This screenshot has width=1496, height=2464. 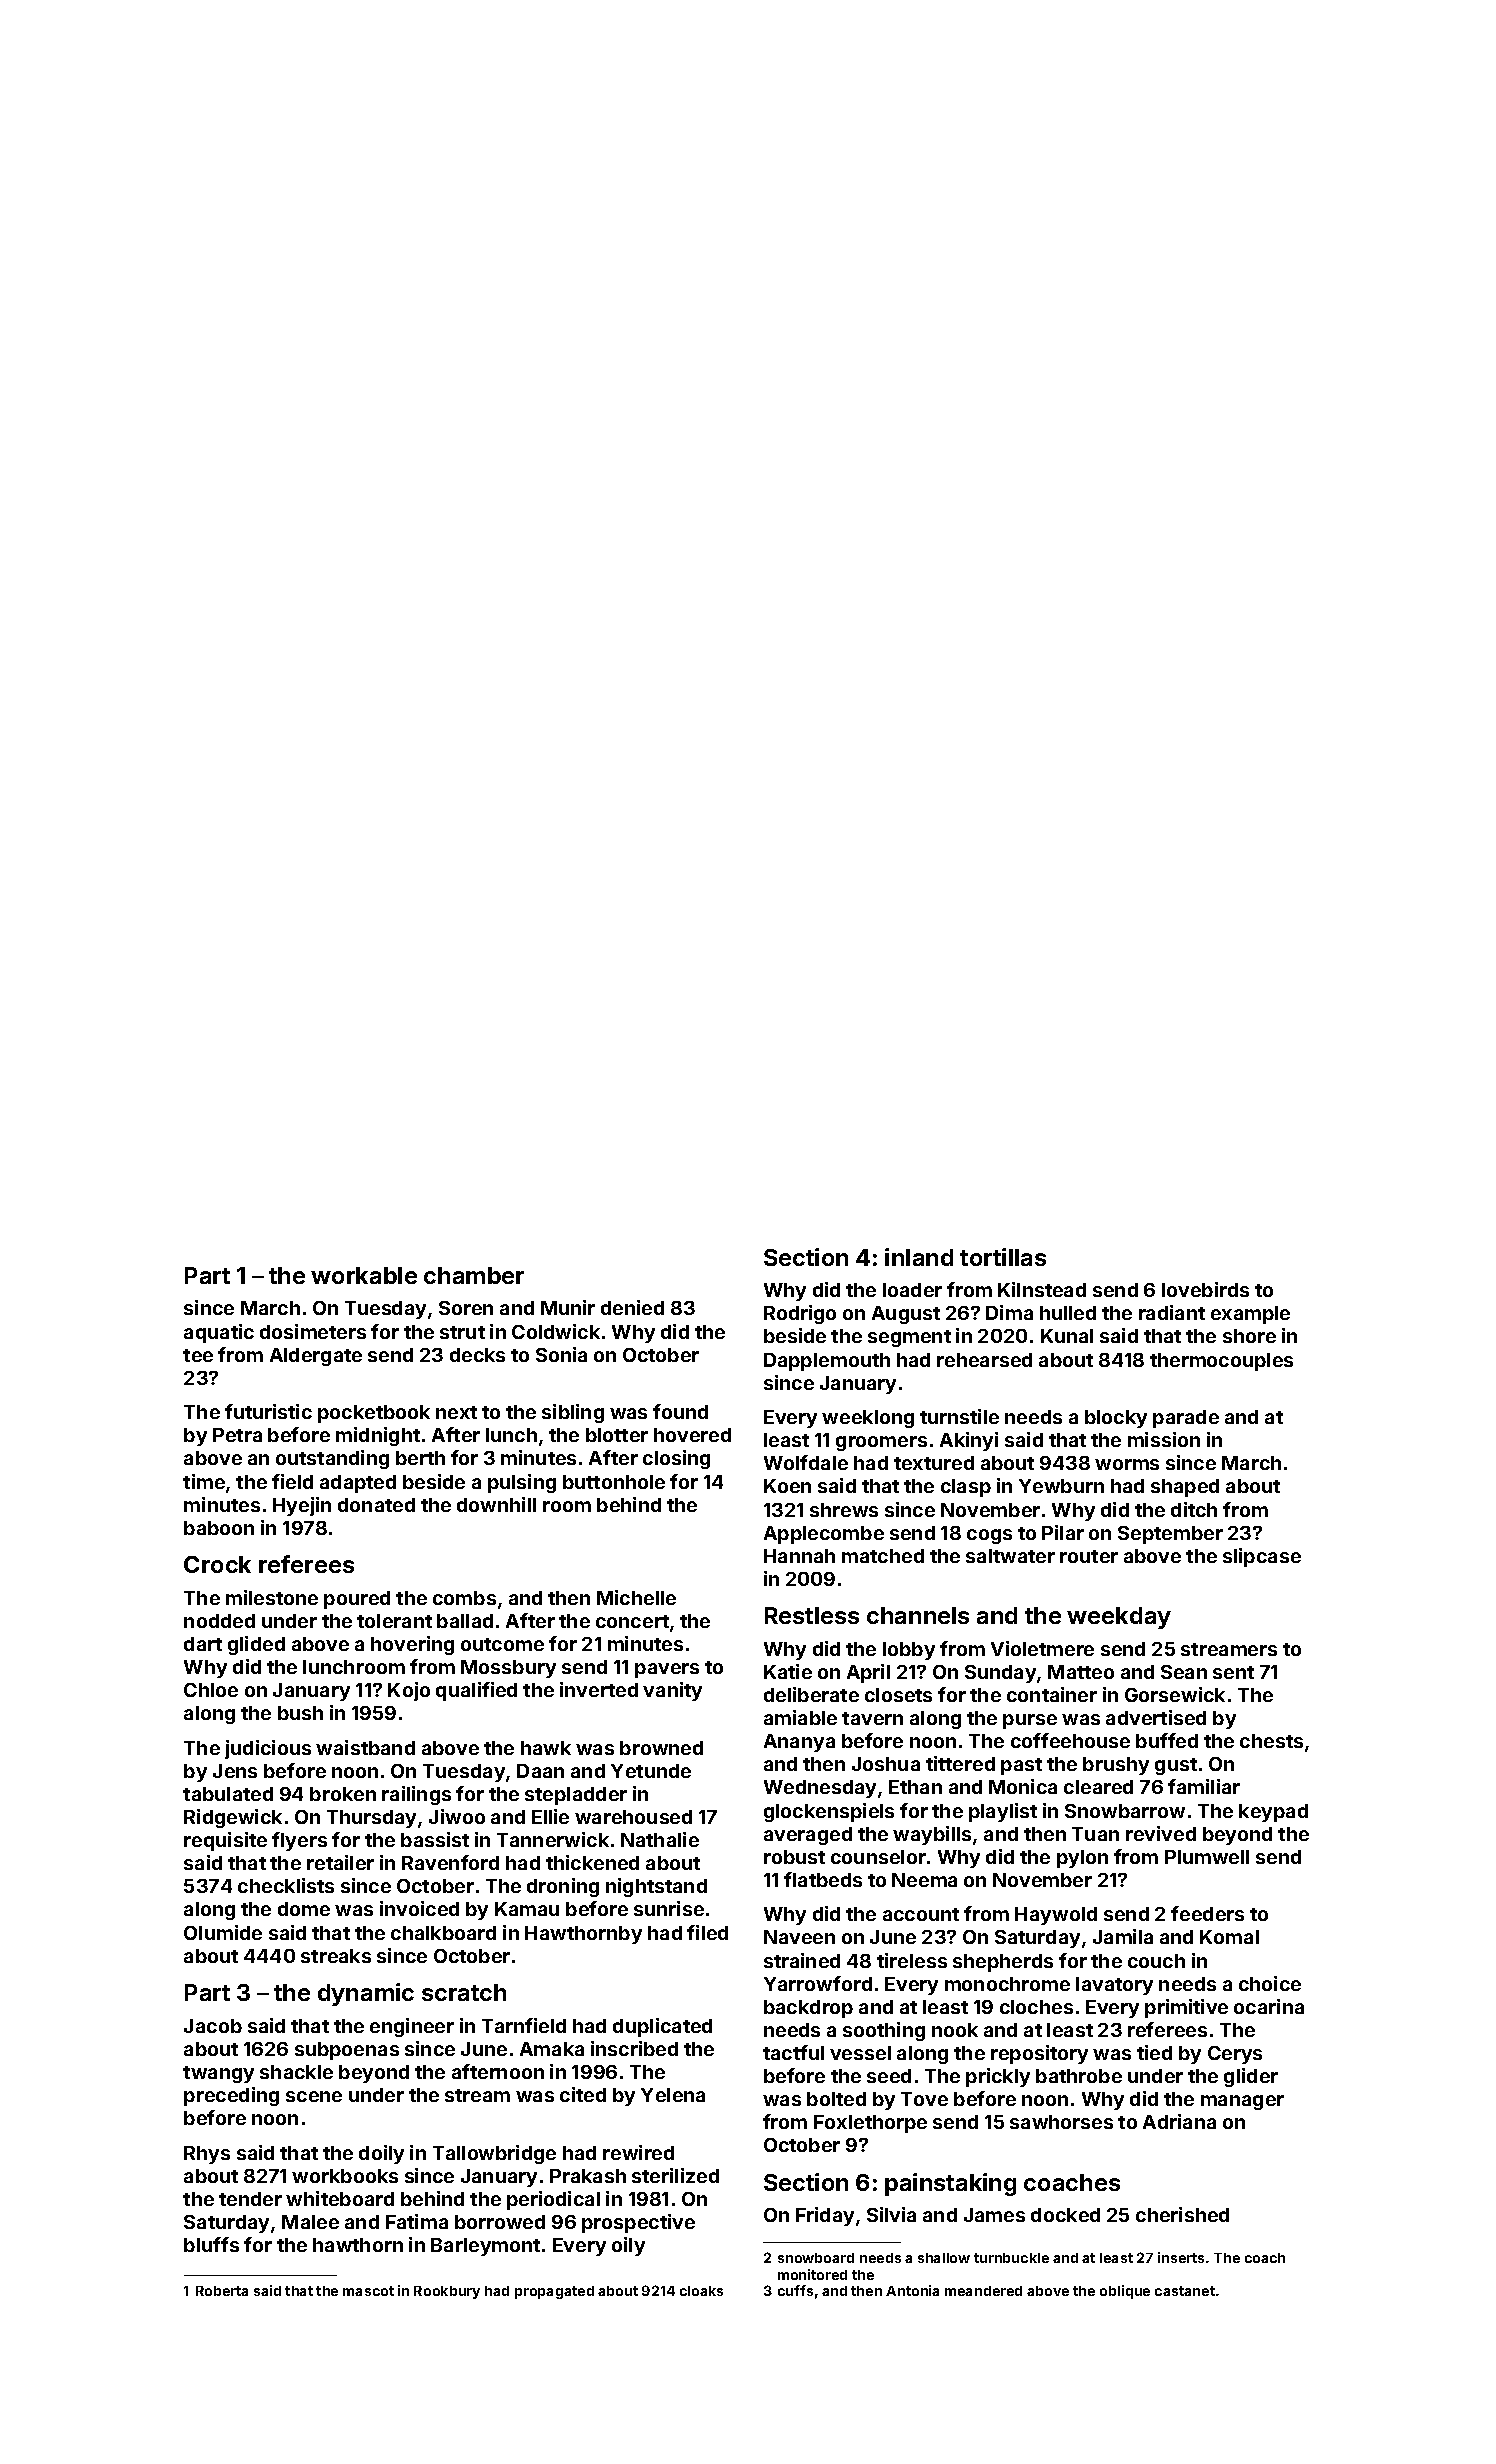 What do you see at coordinates (1205, 1289) in the screenshot?
I see `lovebirds` at bounding box center [1205, 1289].
